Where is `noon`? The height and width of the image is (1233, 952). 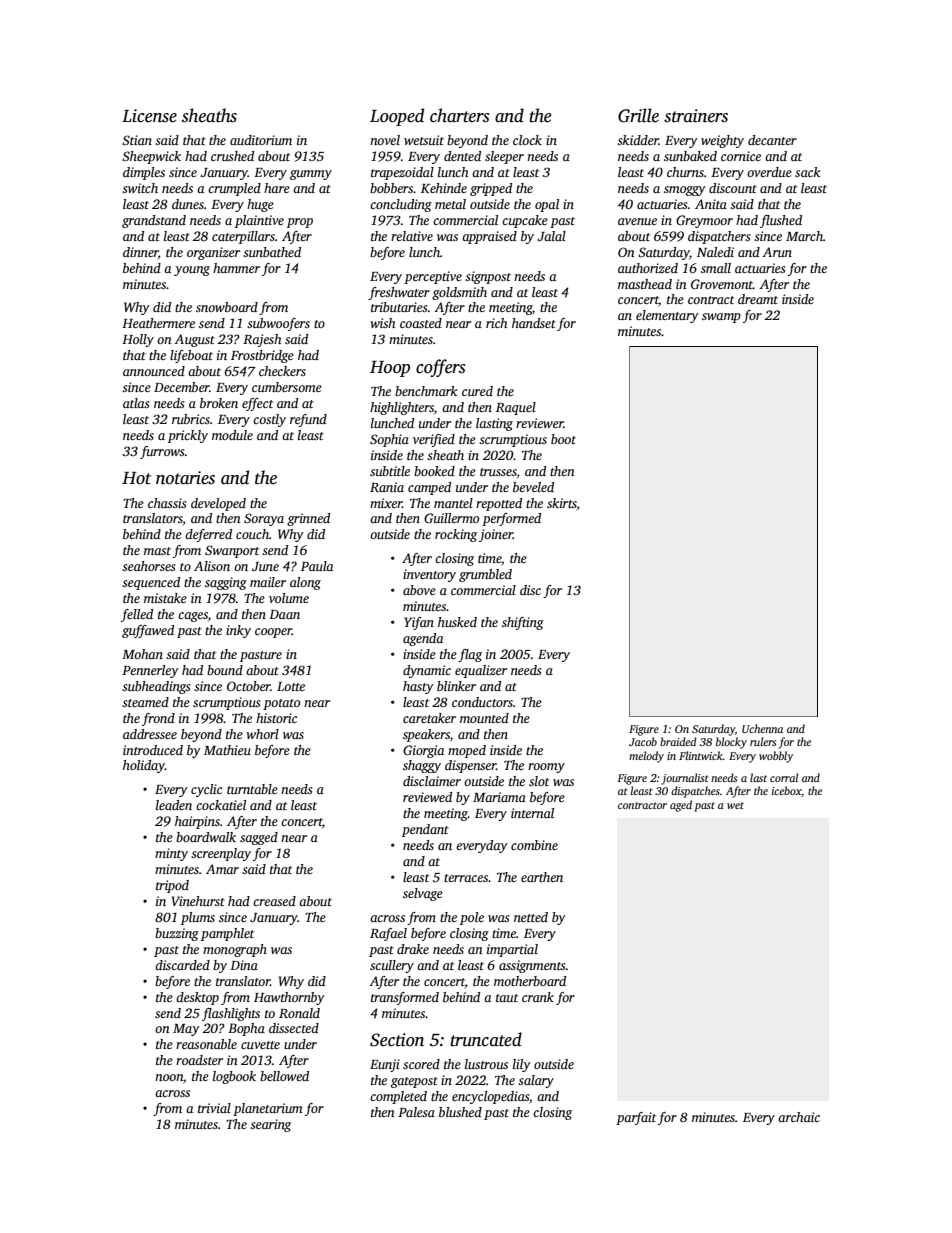 noon is located at coordinates (169, 1077).
